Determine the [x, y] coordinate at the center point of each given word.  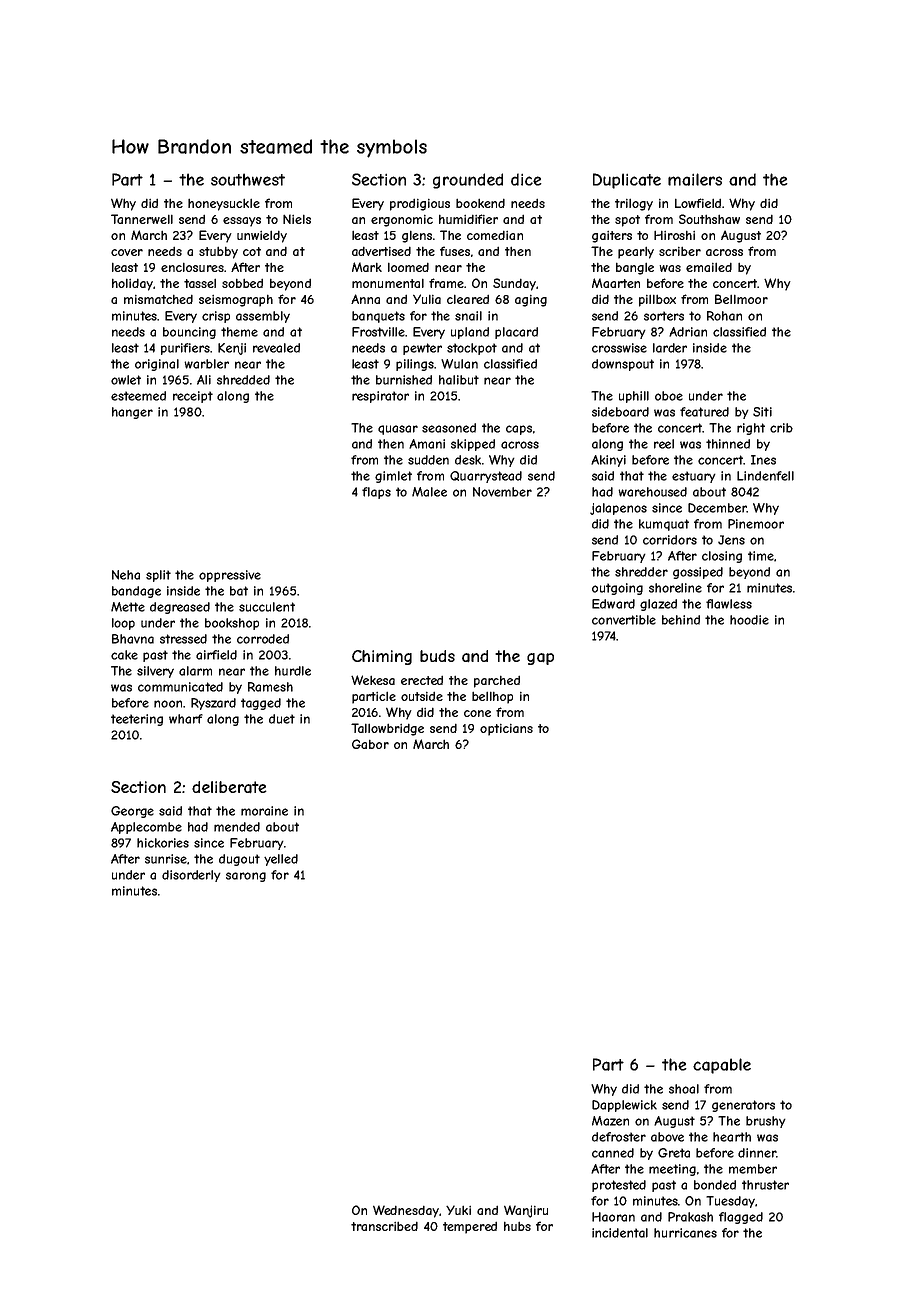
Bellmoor [741, 299]
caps [519, 430]
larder [670, 348]
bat [239, 591]
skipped [473, 445]
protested [619, 1186]
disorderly [191, 876]
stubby [218, 252]
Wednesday [406, 1211]
